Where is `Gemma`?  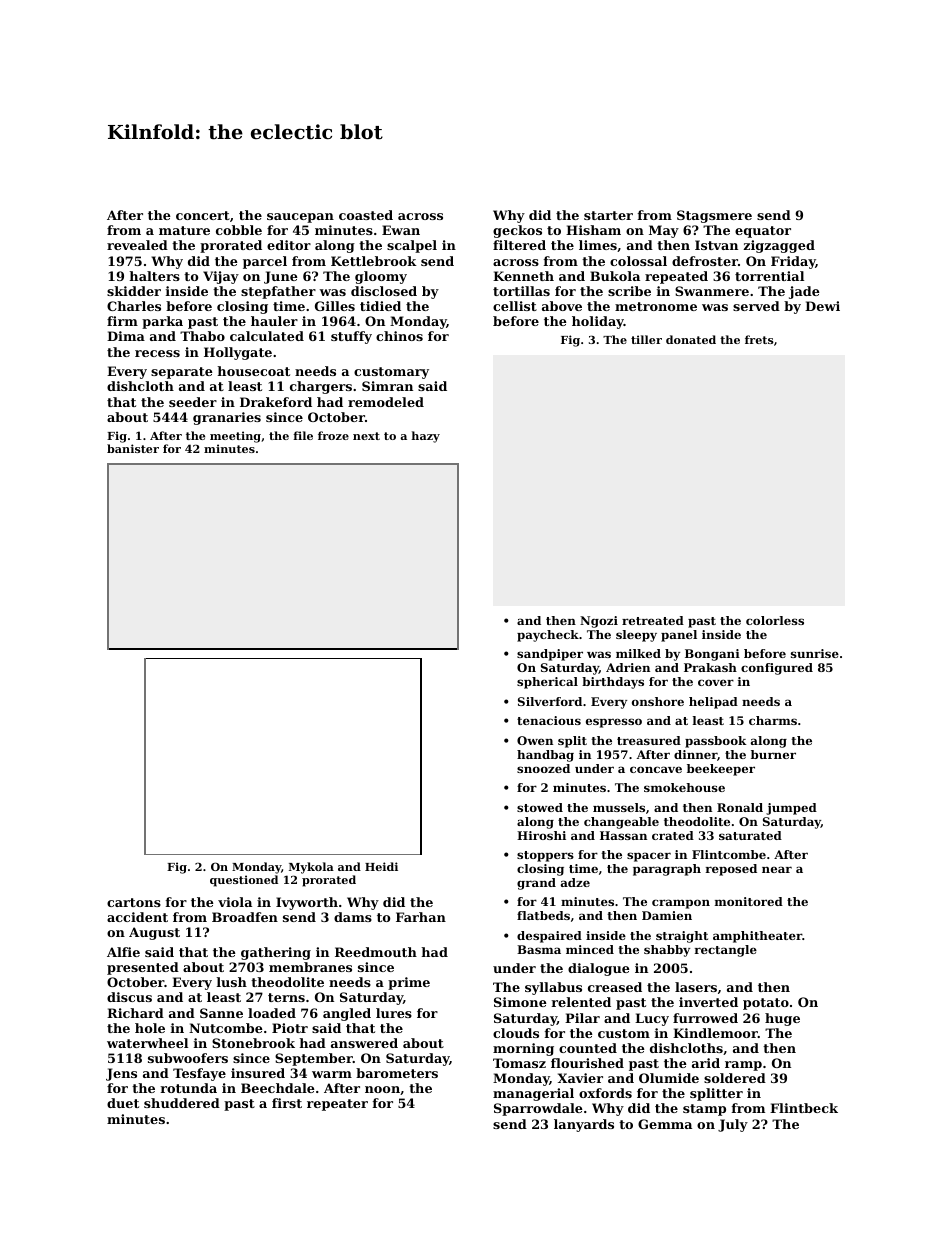
Gemma is located at coordinates (665, 1124).
